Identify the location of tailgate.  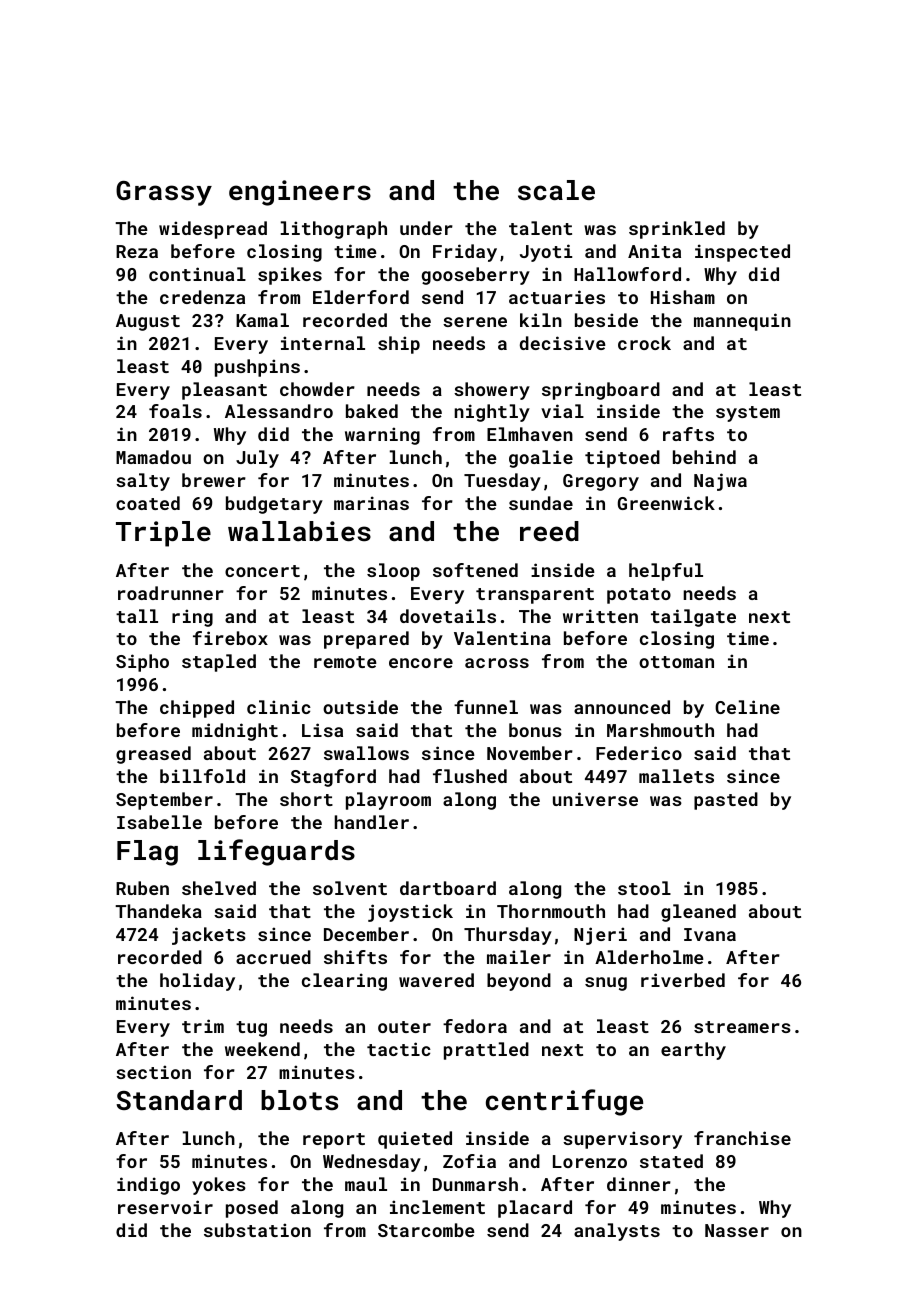
(693, 618).
